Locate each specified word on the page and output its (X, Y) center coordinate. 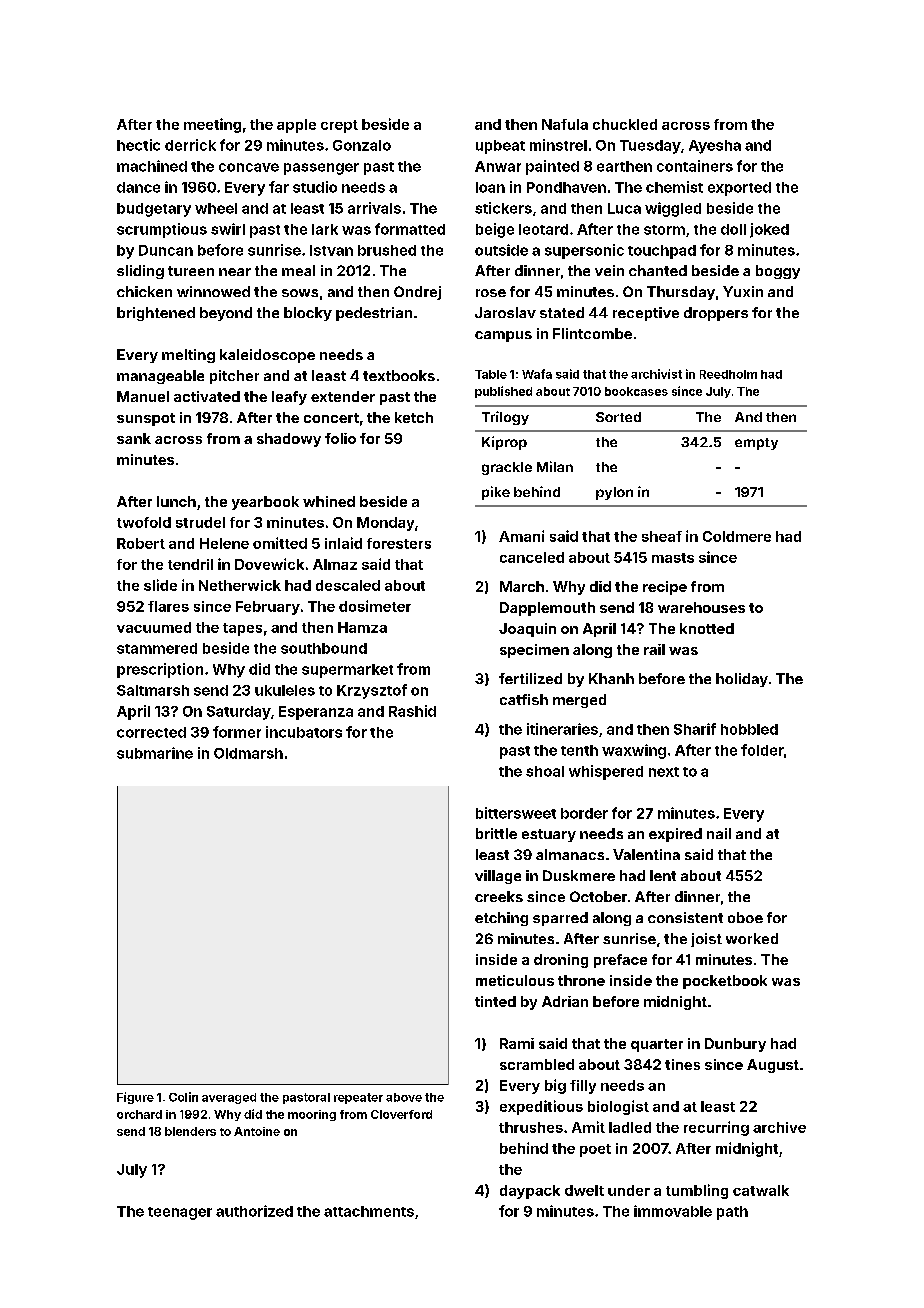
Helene (224, 543)
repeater (358, 1098)
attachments (369, 1211)
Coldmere (737, 536)
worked (752, 938)
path (732, 1213)
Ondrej (417, 293)
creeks (499, 896)
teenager (180, 1213)
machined (152, 166)
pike (496, 493)
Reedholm (728, 374)
